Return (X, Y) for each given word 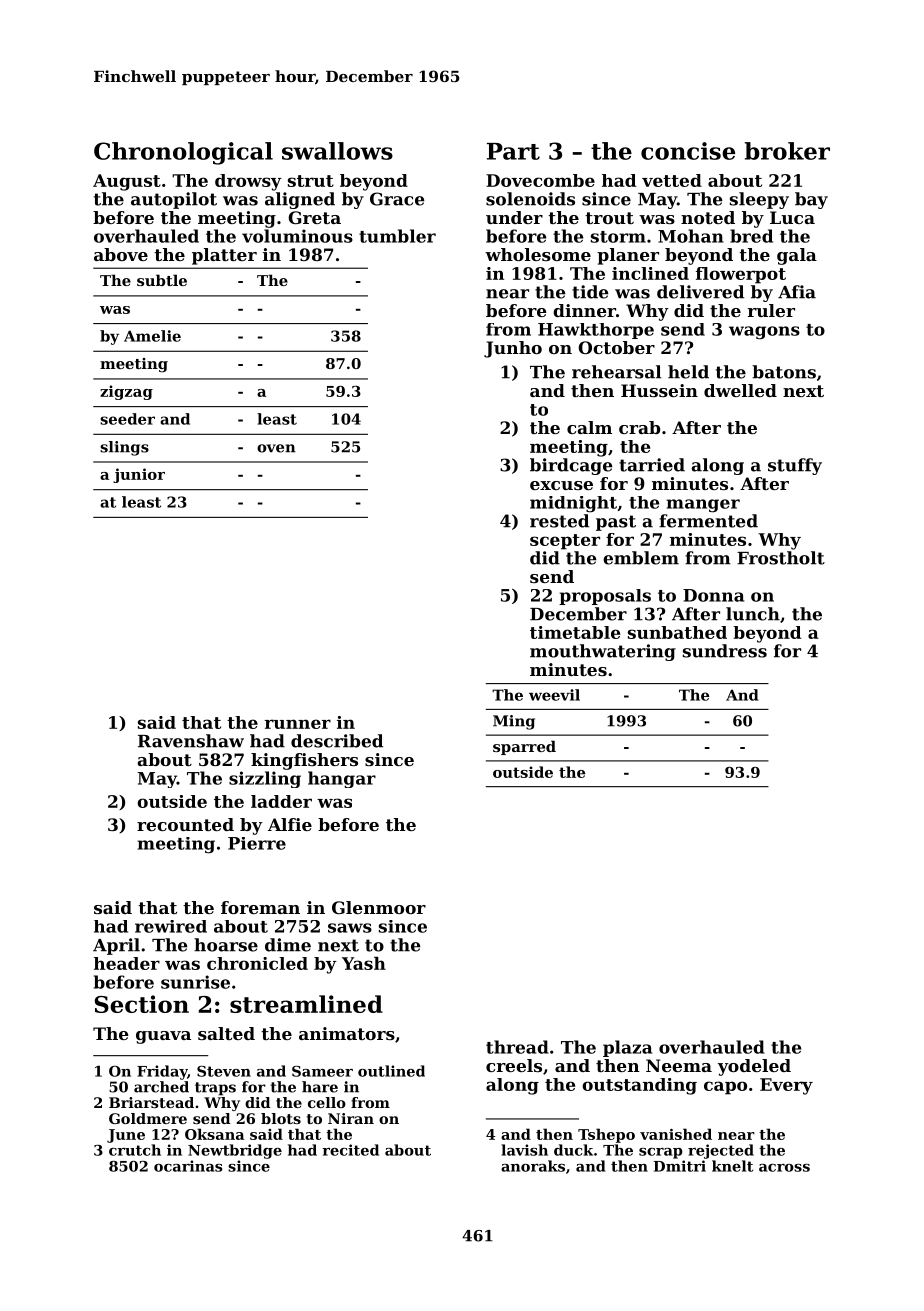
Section (142, 1004)
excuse (561, 485)
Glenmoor (379, 907)
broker (787, 151)
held (688, 372)
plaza (627, 1048)
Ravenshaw (191, 741)
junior (139, 475)
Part (513, 151)
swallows (337, 151)
